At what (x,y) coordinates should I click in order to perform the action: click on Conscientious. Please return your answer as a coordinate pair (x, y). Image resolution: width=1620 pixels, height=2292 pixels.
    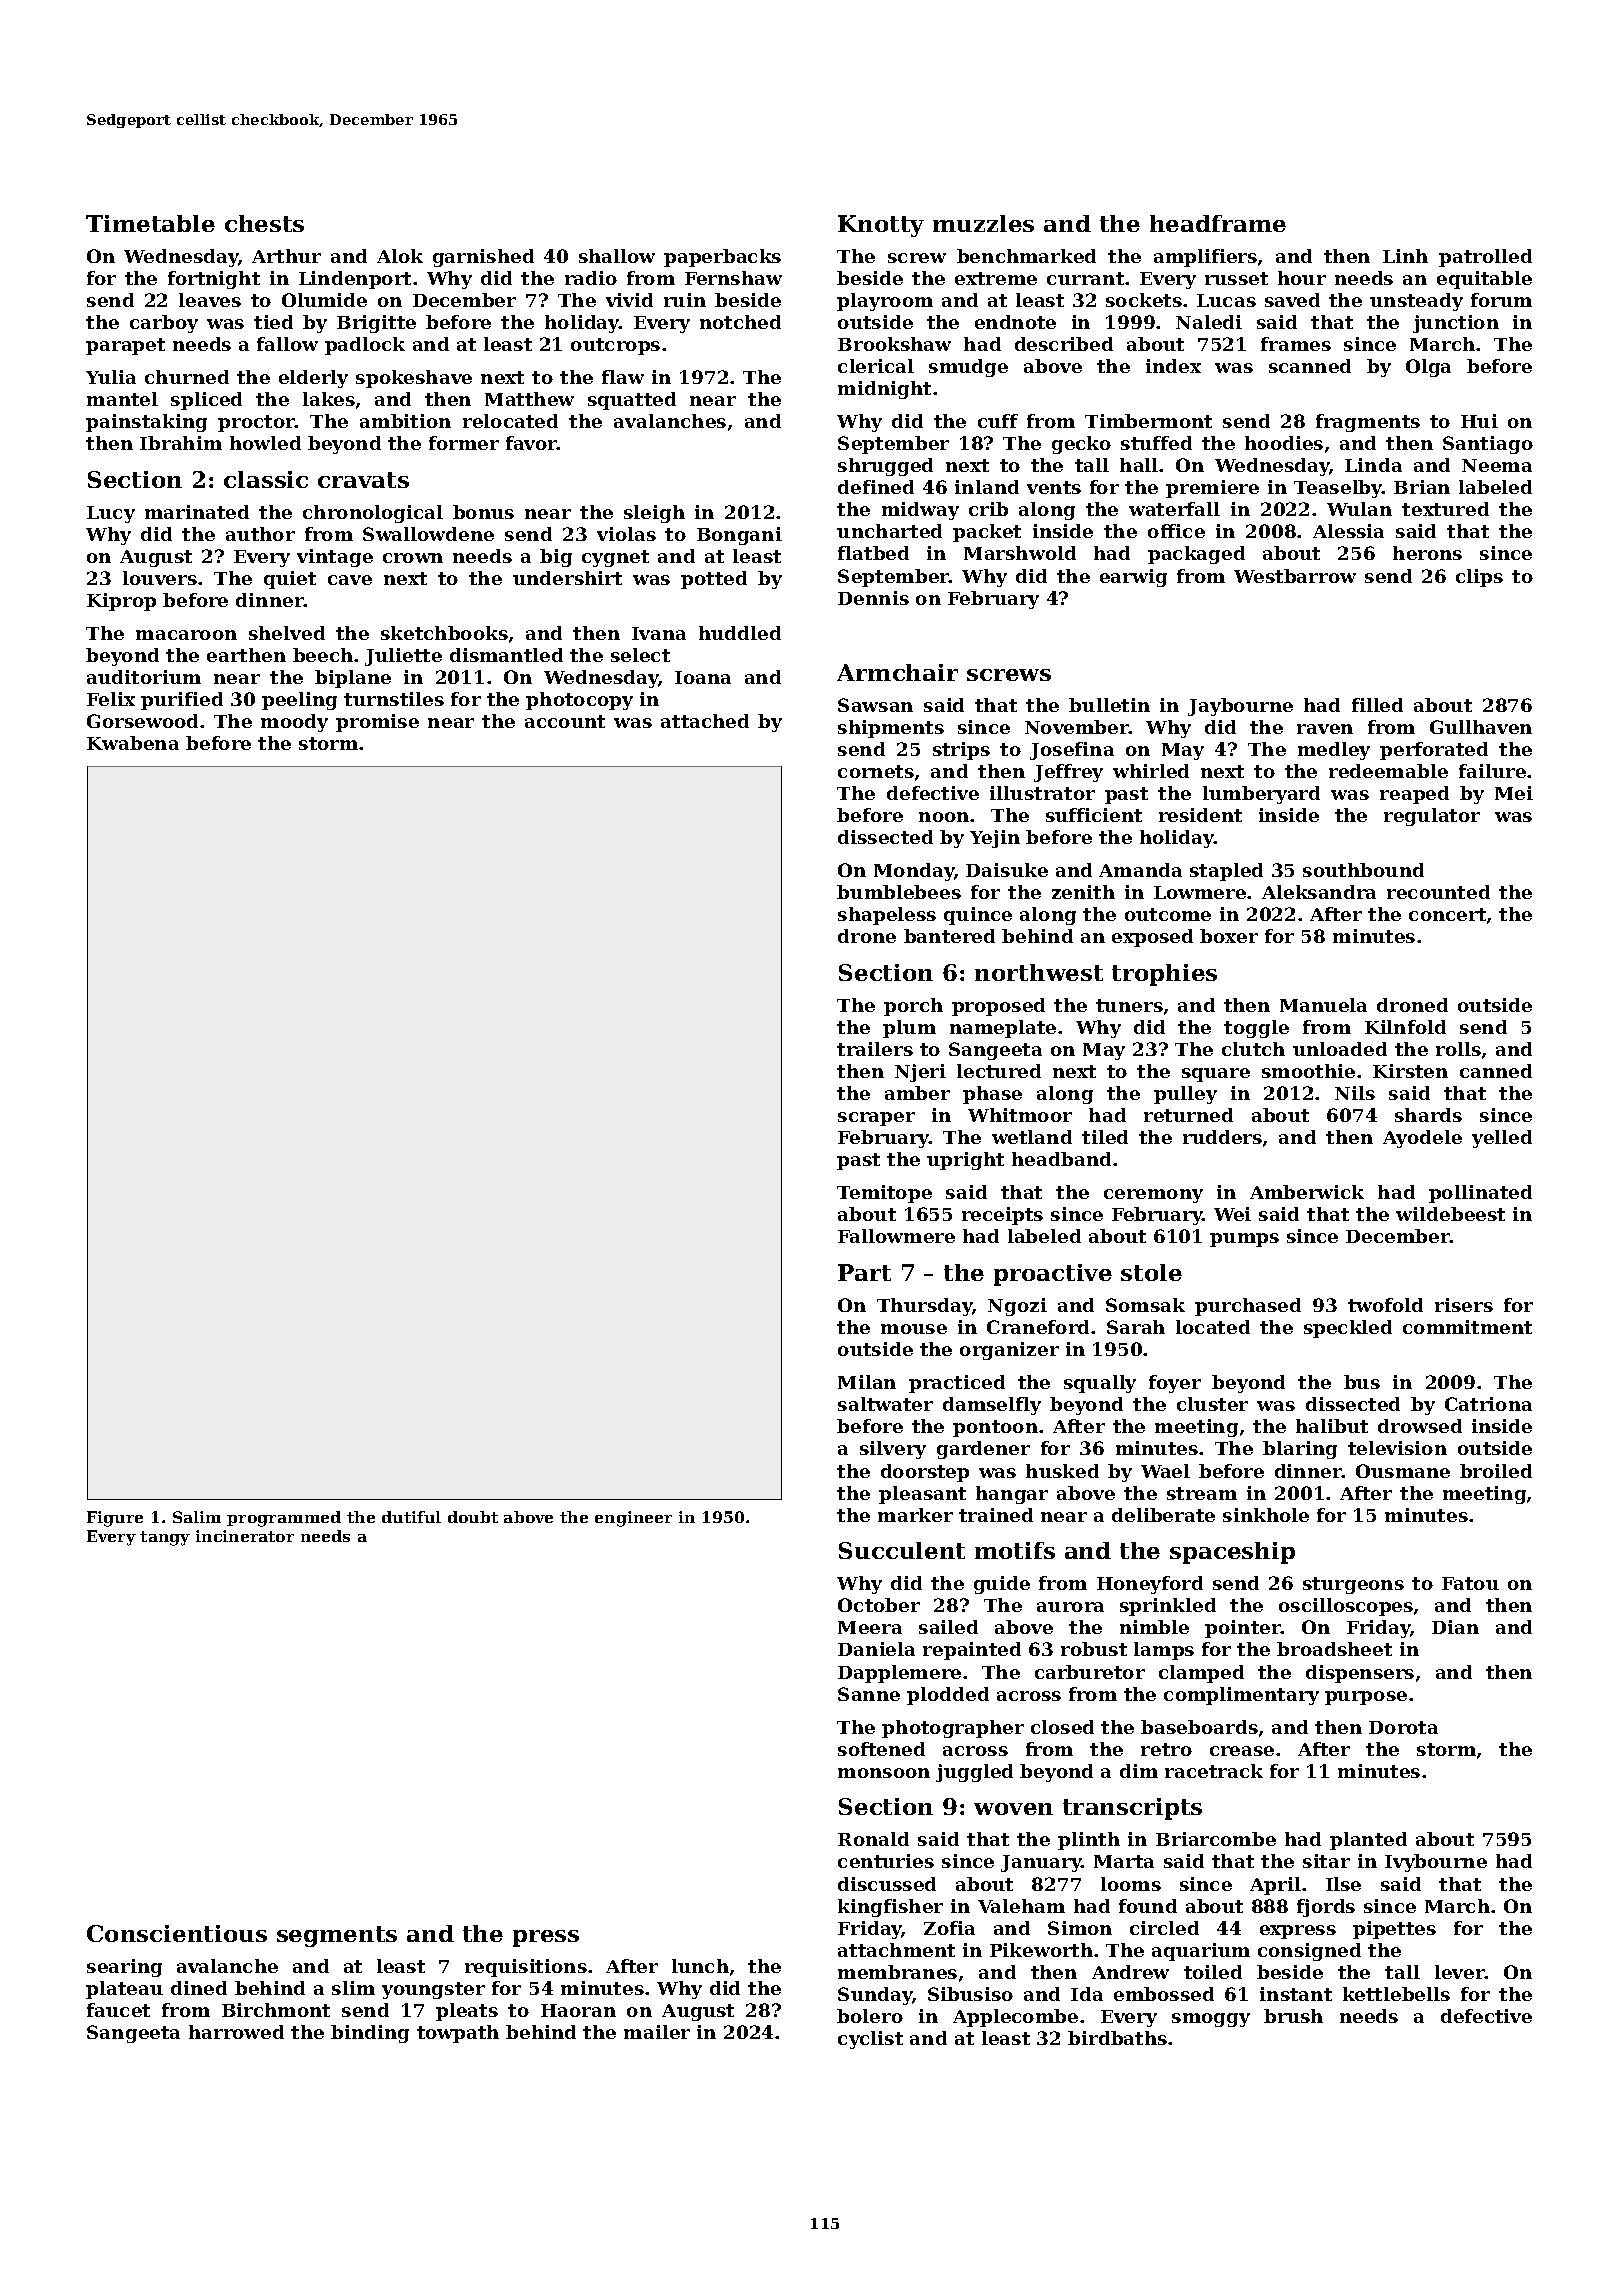
    Looking at the image, I should click on (177, 1933).
